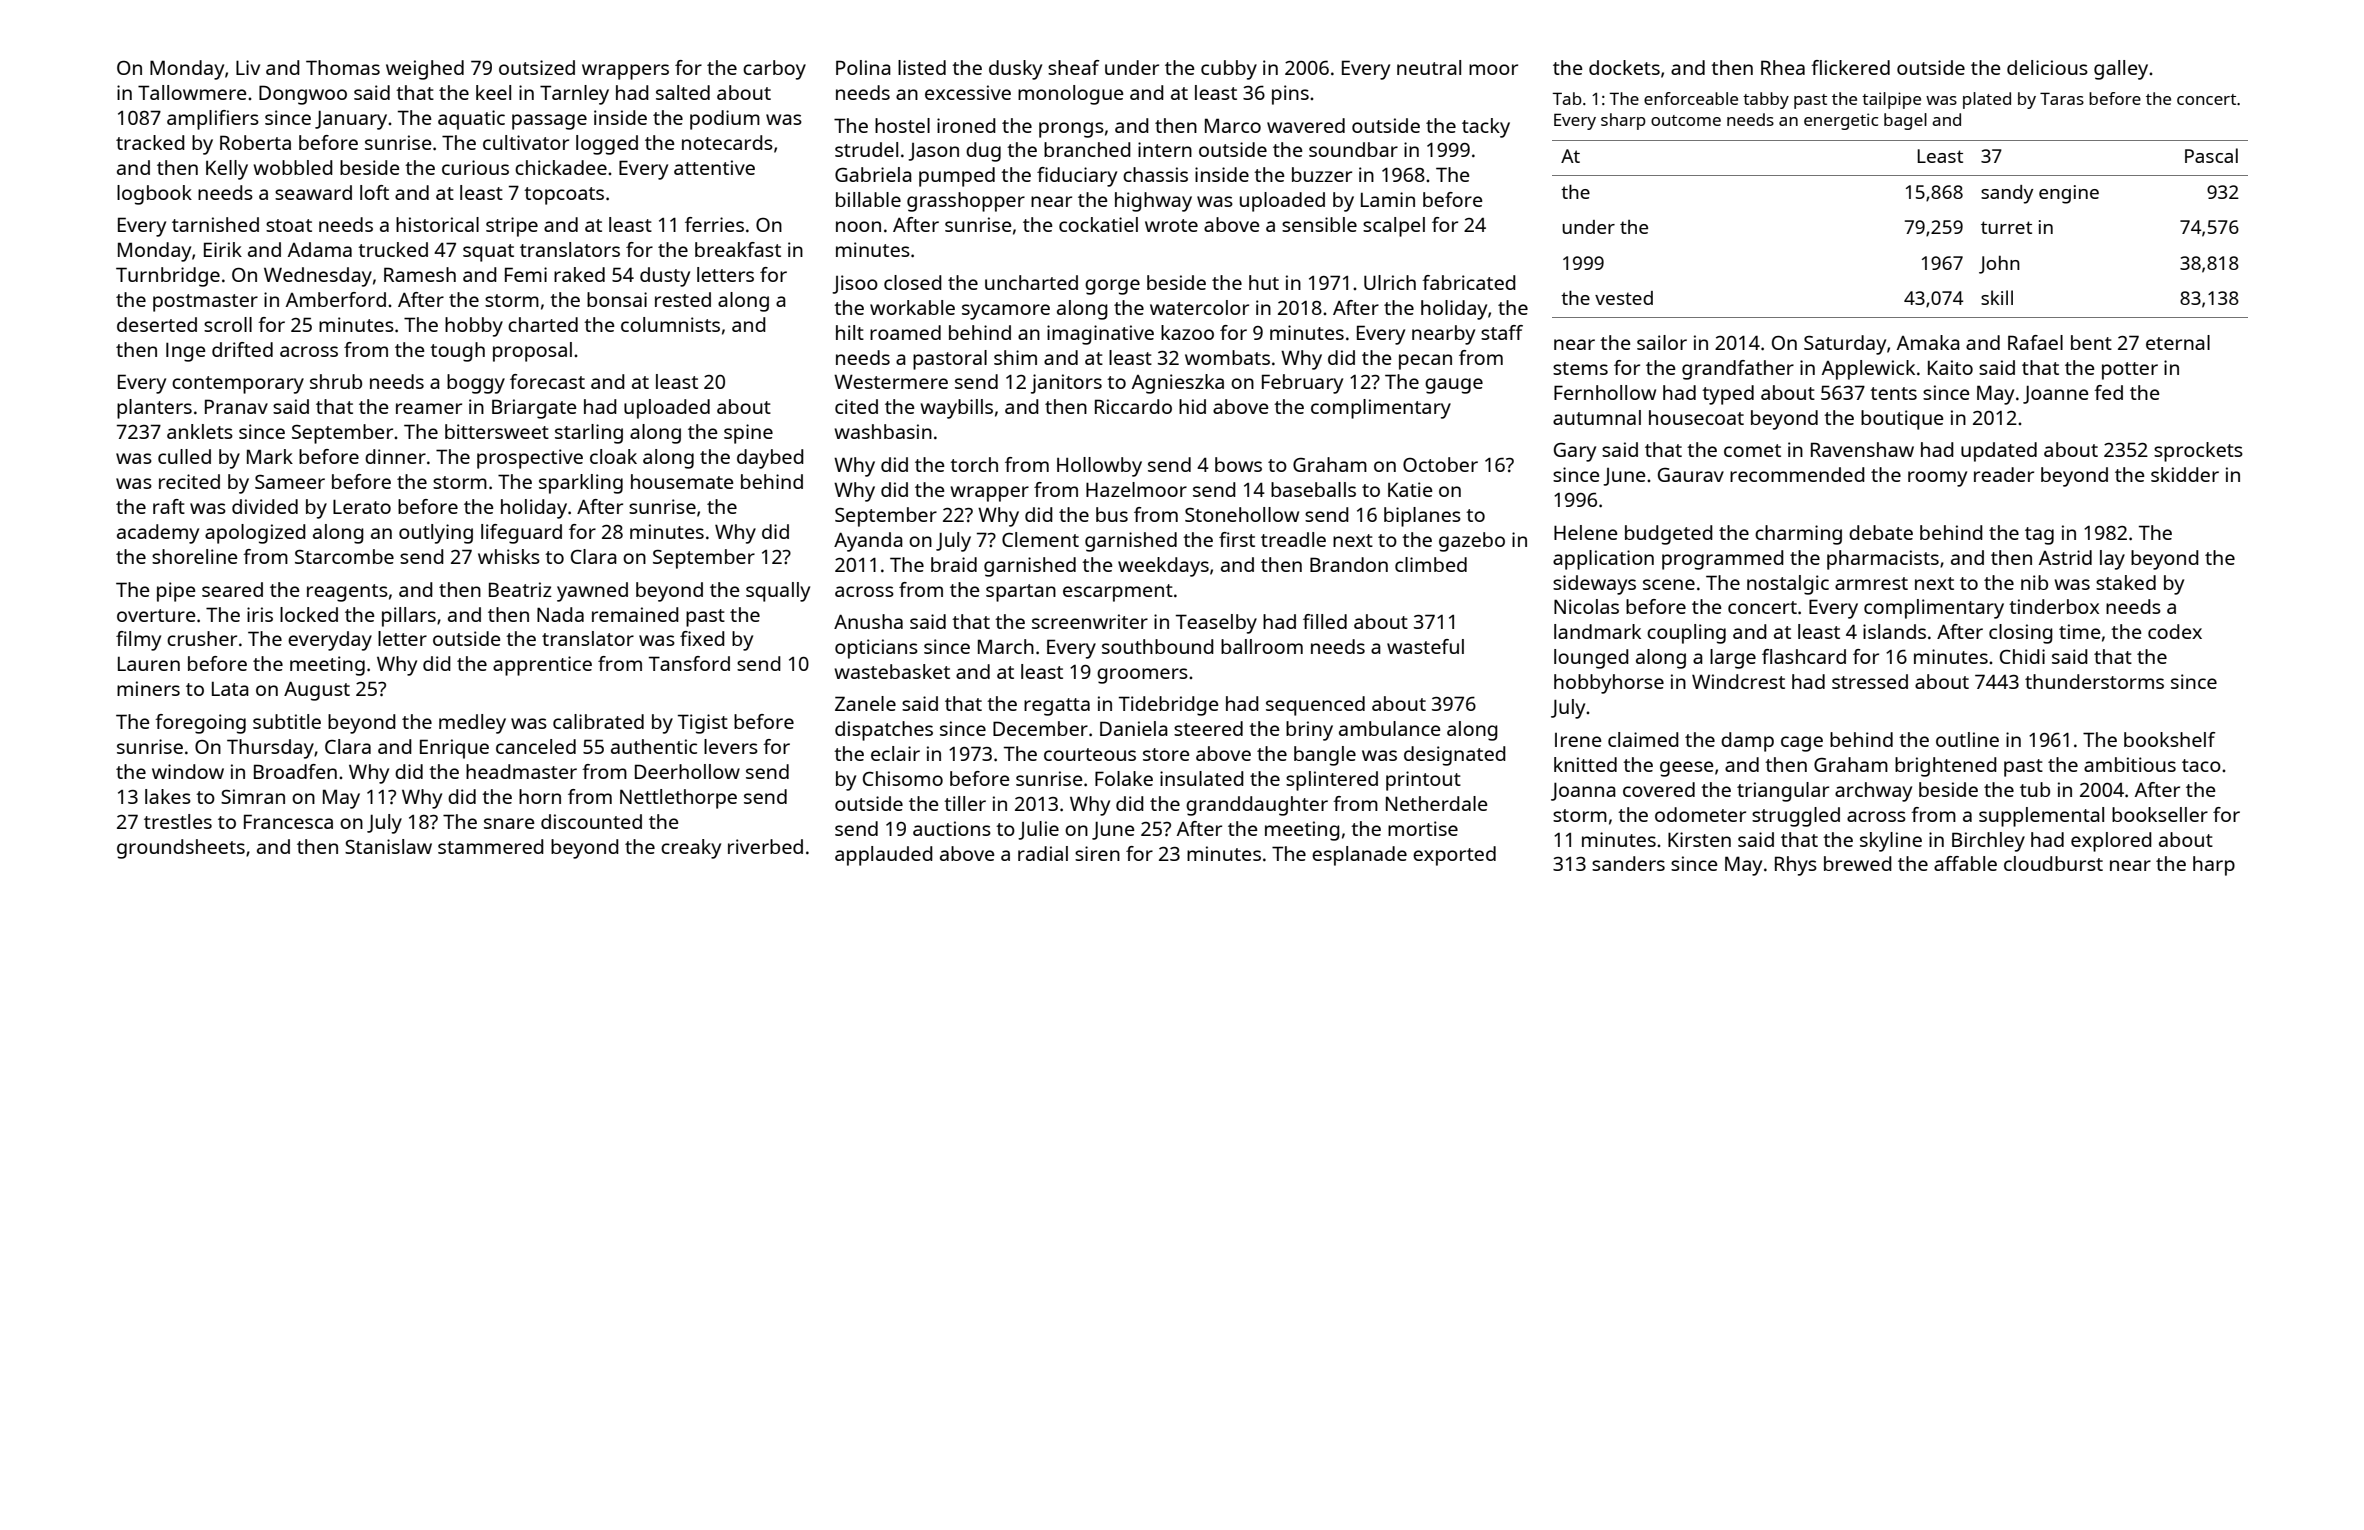  I want to click on proposal, so click(532, 352).
